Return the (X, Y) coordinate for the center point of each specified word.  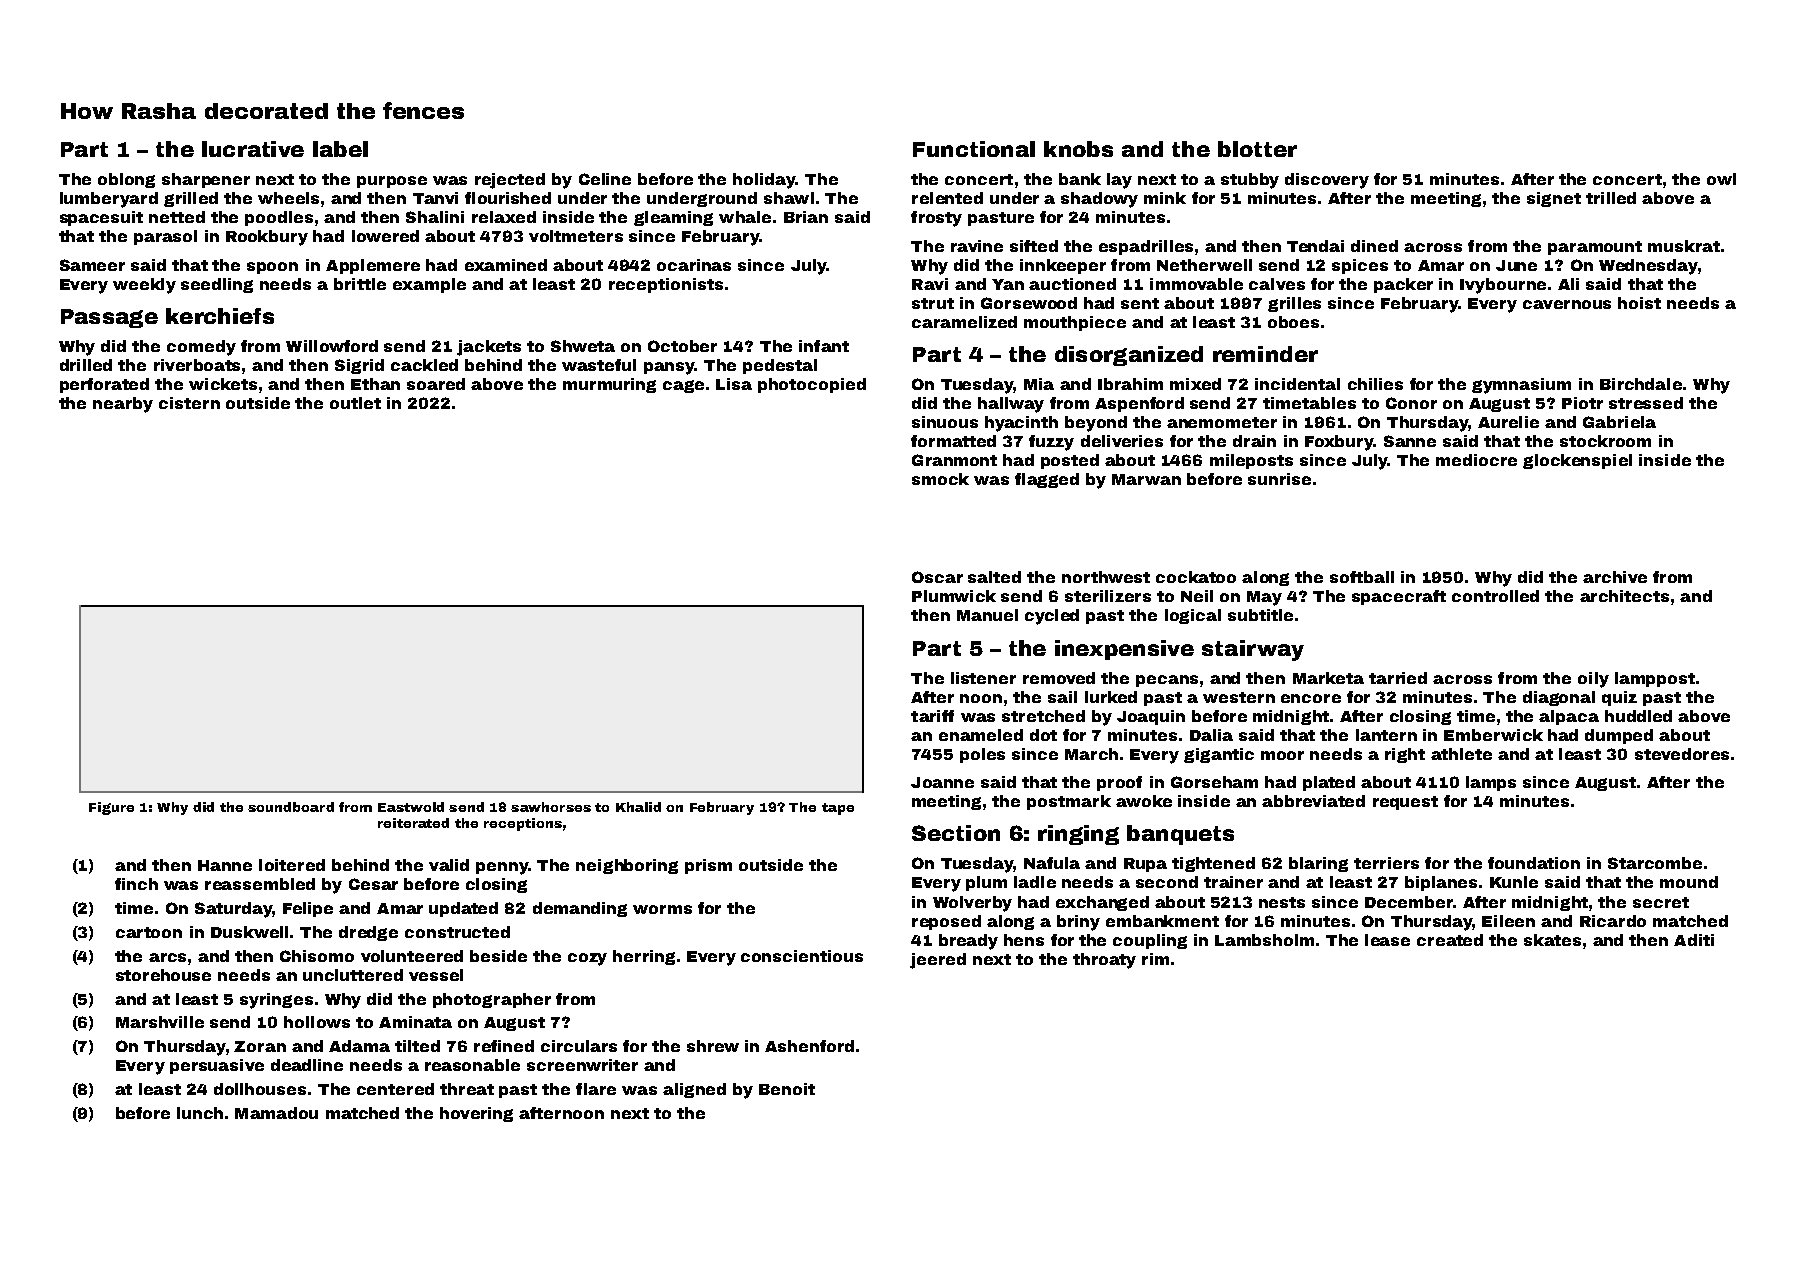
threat (467, 1089)
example (429, 285)
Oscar (937, 577)
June (1516, 265)
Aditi (1694, 940)
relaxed (504, 217)
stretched (1043, 716)
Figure (111, 808)
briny (1078, 923)
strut (933, 303)
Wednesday (1648, 267)
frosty (936, 219)
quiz (1619, 698)
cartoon (149, 932)
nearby (123, 405)
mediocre (1476, 460)
